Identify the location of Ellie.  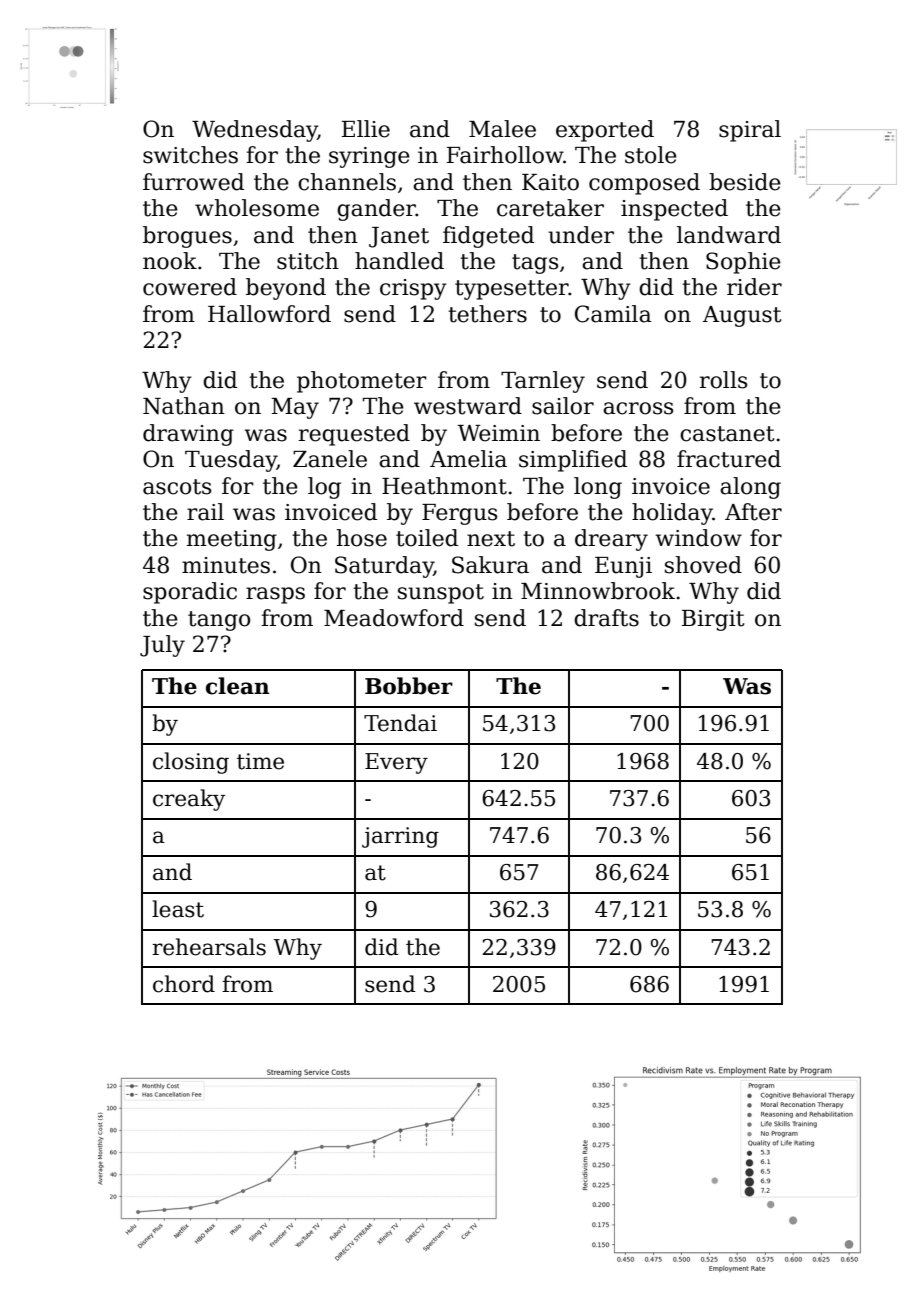
(366, 129).
